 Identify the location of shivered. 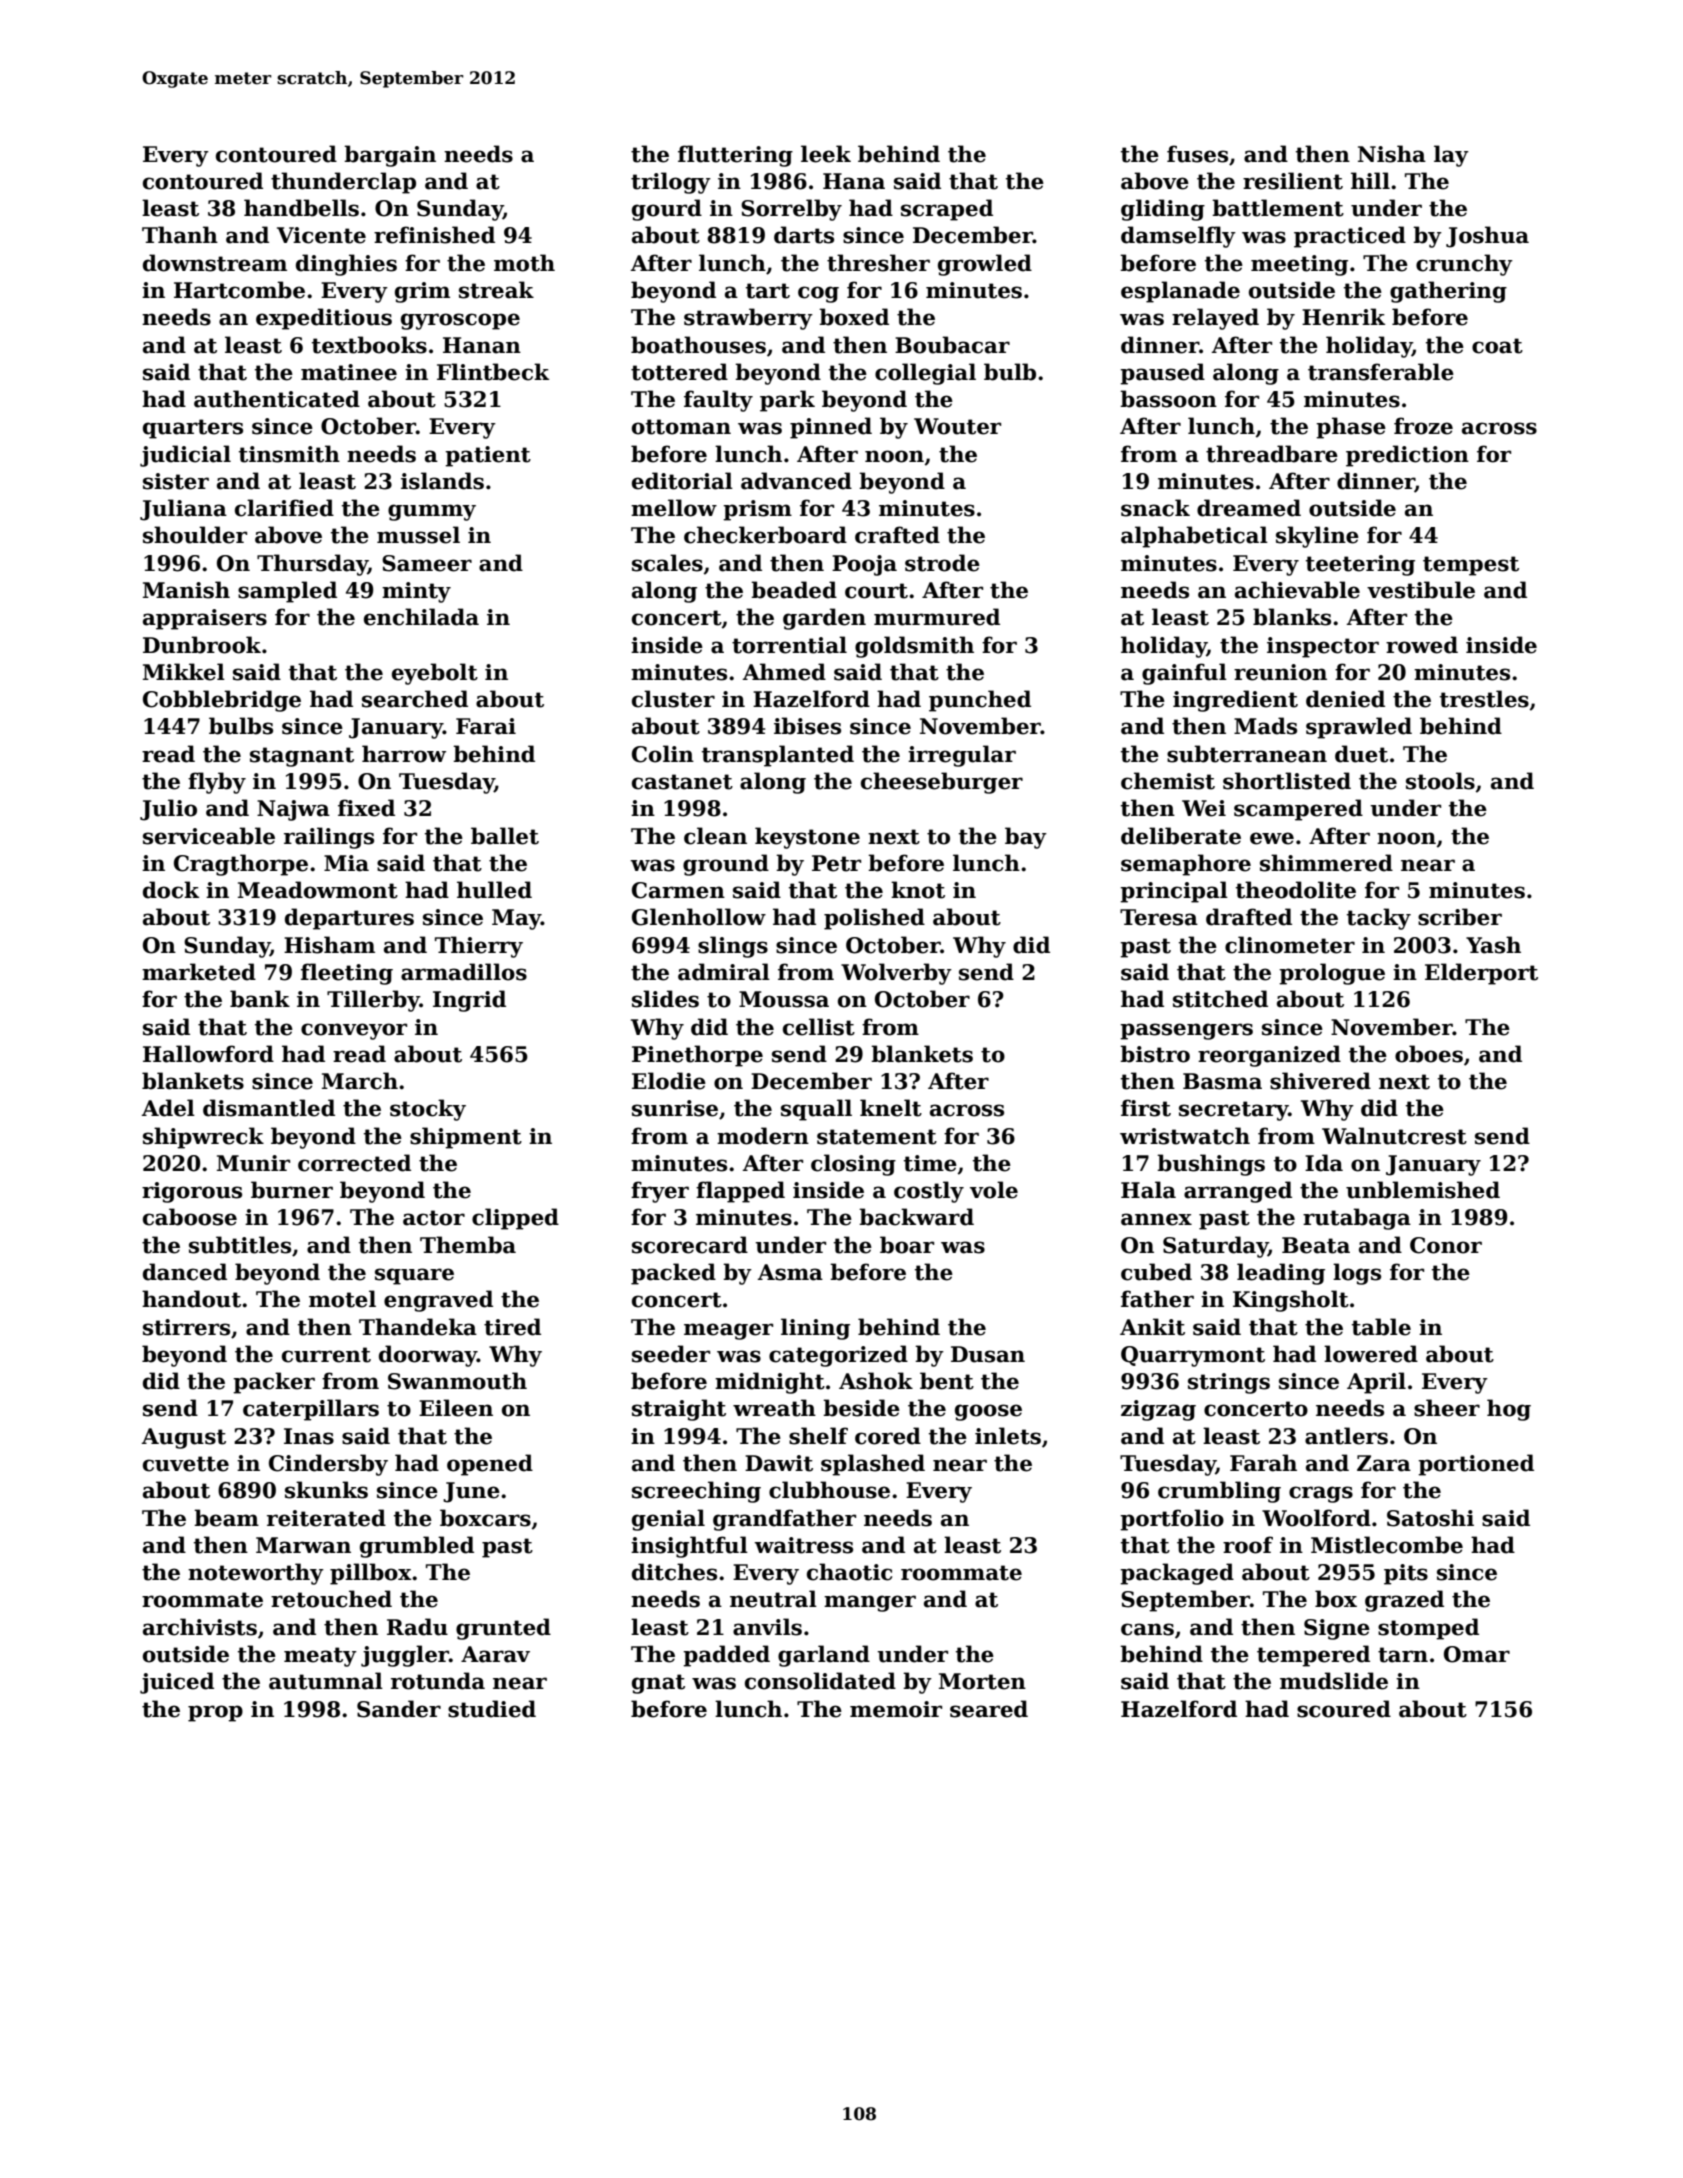
(1320, 1081).
